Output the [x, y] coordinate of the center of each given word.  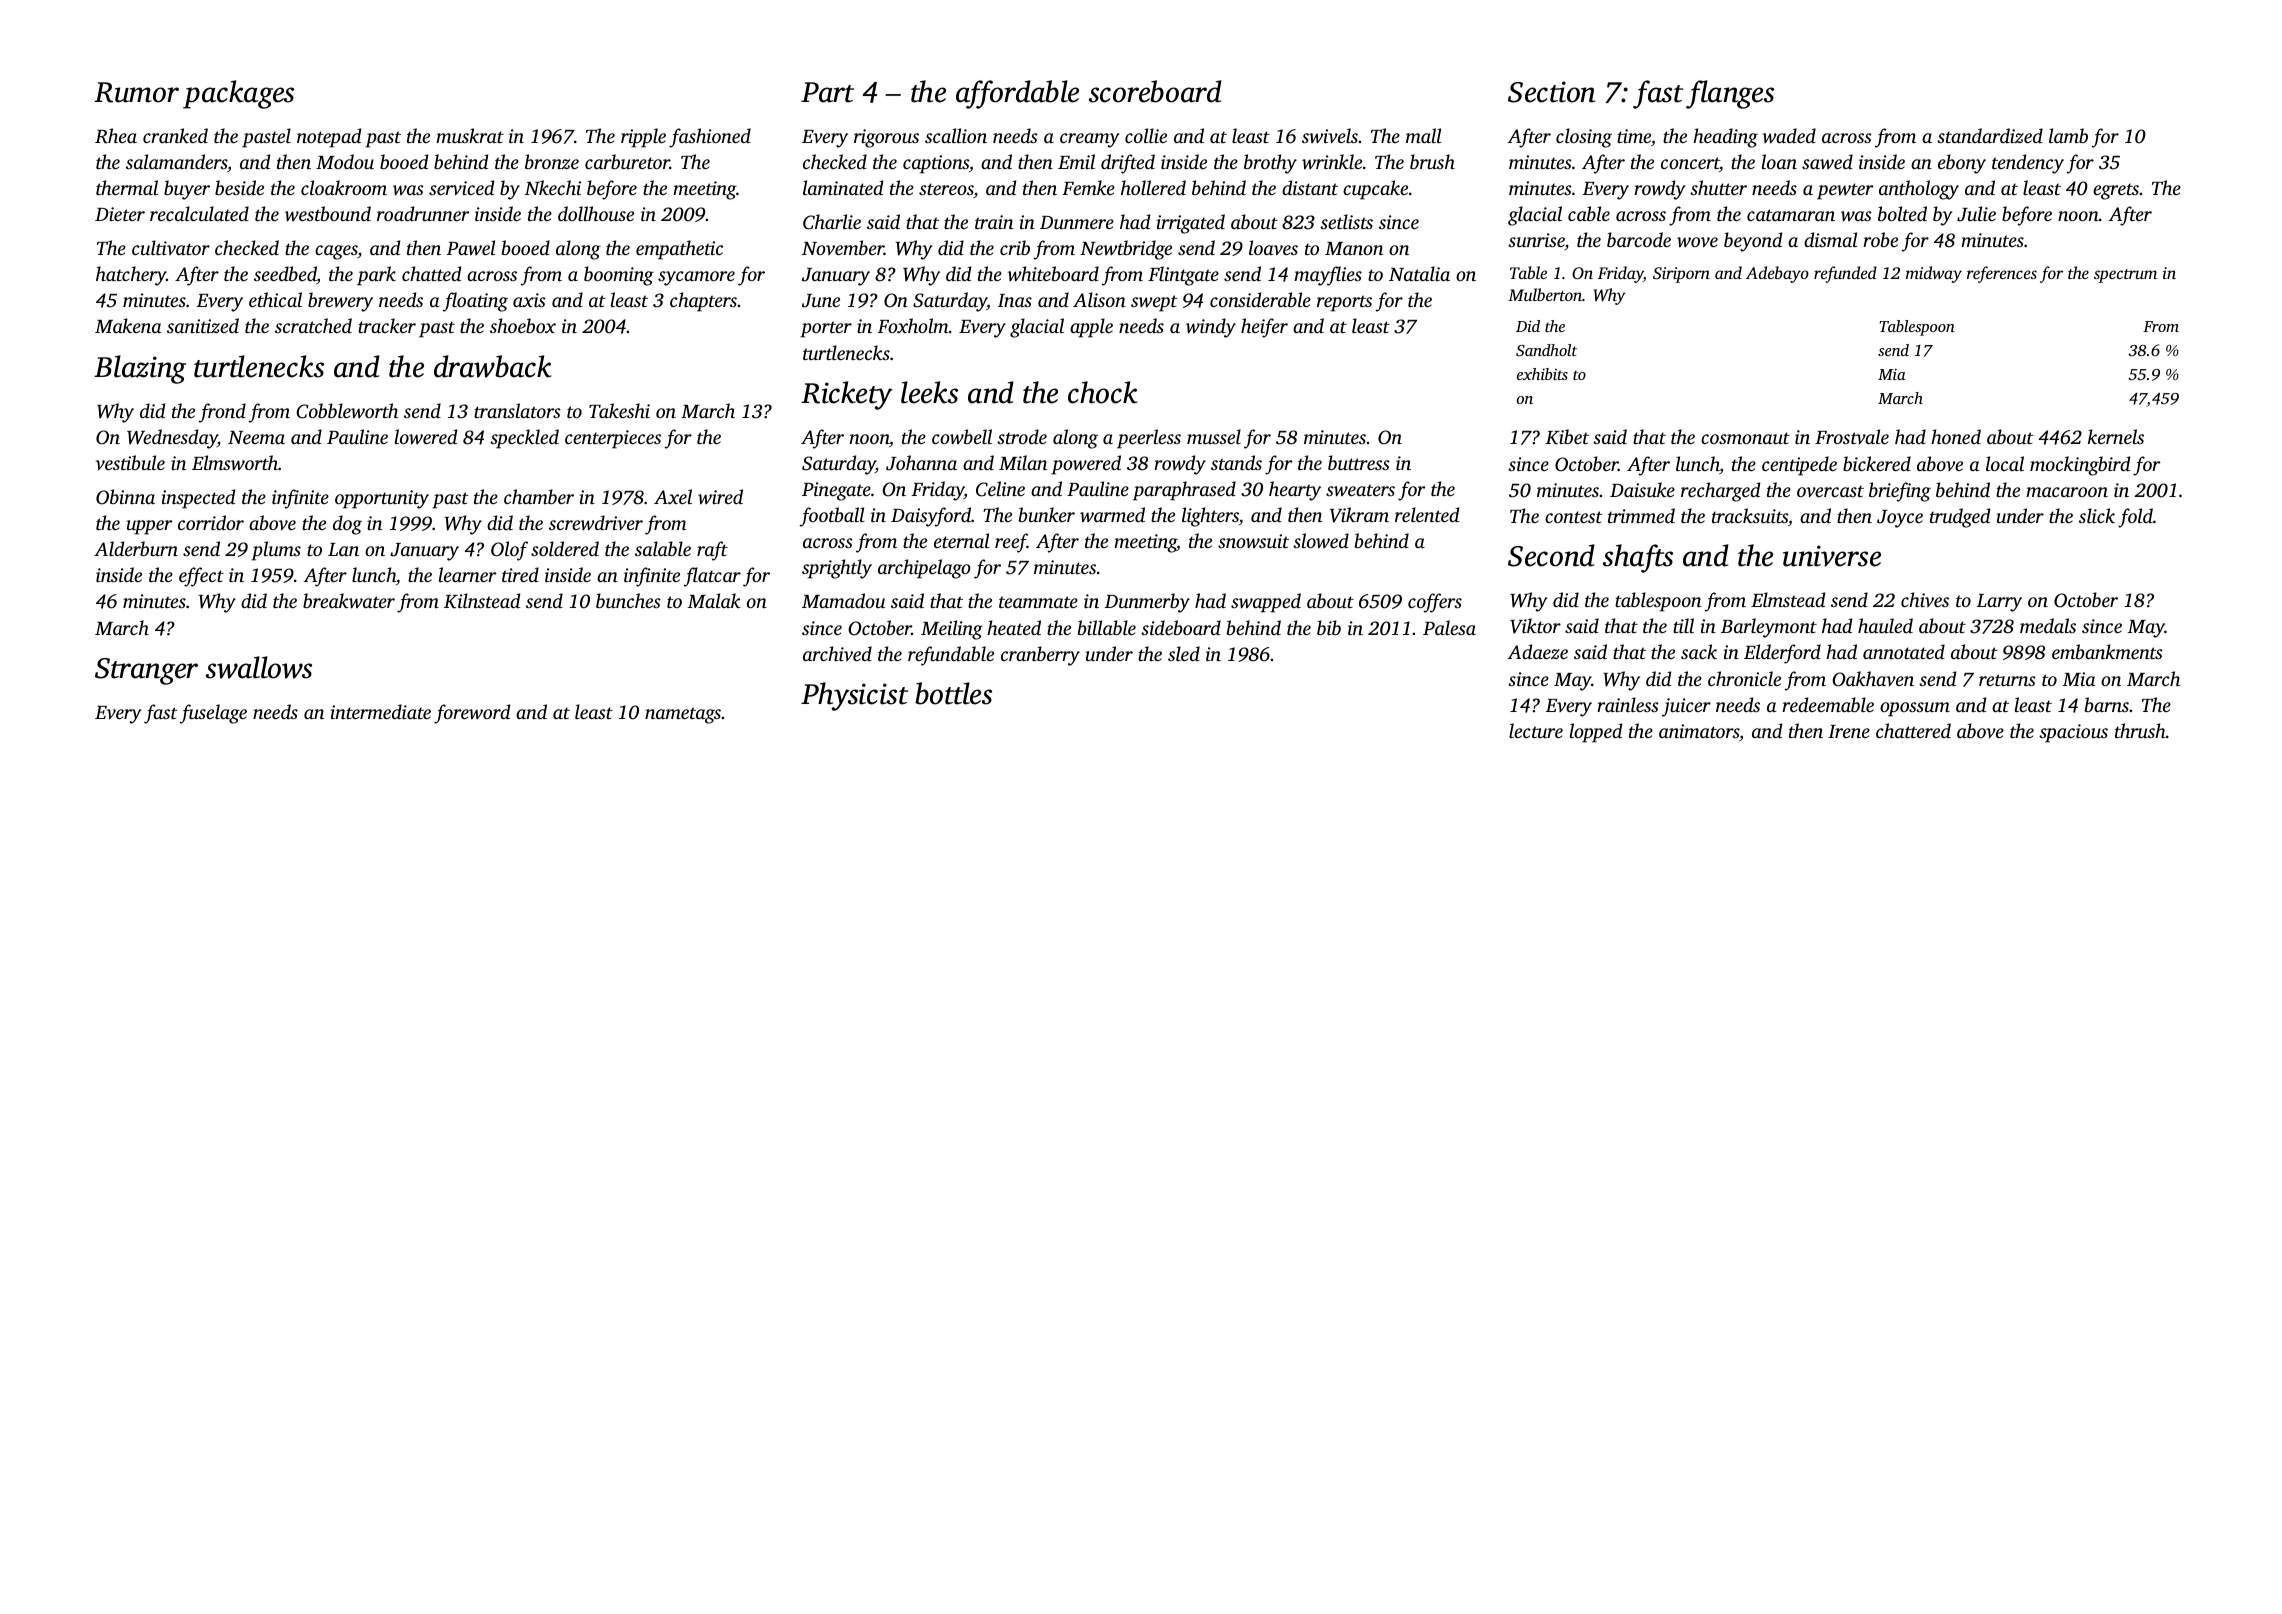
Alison [1099, 299]
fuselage [213, 714]
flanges [1730, 94]
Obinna [125, 497]
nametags [683, 715]
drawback [493, 366]
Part [827, 92]
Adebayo [1777, 274]
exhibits [1542, 374]
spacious [2073, 733]
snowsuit [1253, 541]
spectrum [2125, 276]
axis [529, 300]
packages [238, 94]
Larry [1999, 603]
